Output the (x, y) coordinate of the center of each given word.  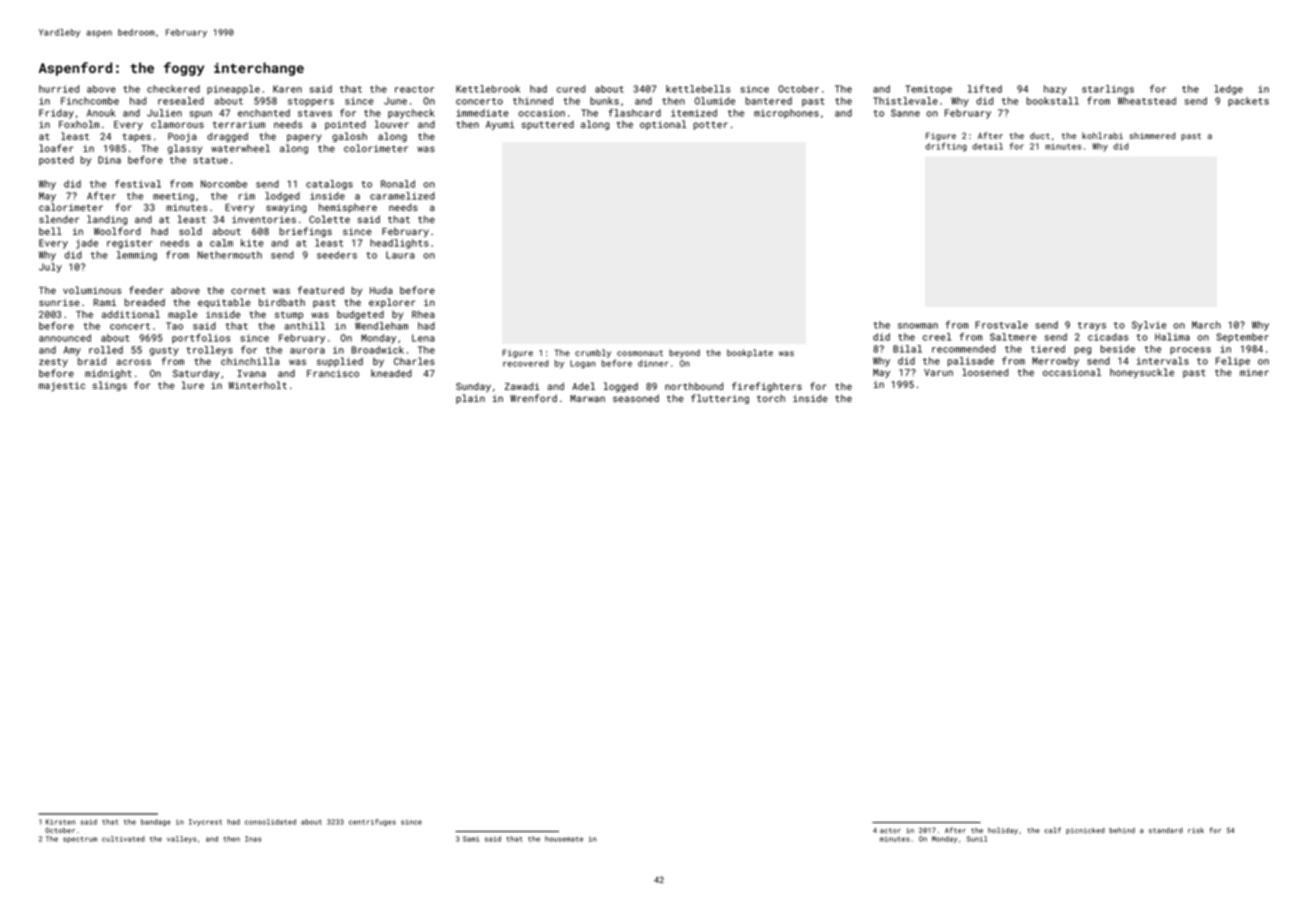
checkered (173, 89)
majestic (62, 386)
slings (110, 386)
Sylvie (1149, 326)
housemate (564, 839)
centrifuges (372, 822)
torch (771, 398)
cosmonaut (640, 353)
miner (1254, 372)
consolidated (270, 822)
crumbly (593, 353)
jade (87, 244)
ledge (1228, 90)
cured (571, 89)
